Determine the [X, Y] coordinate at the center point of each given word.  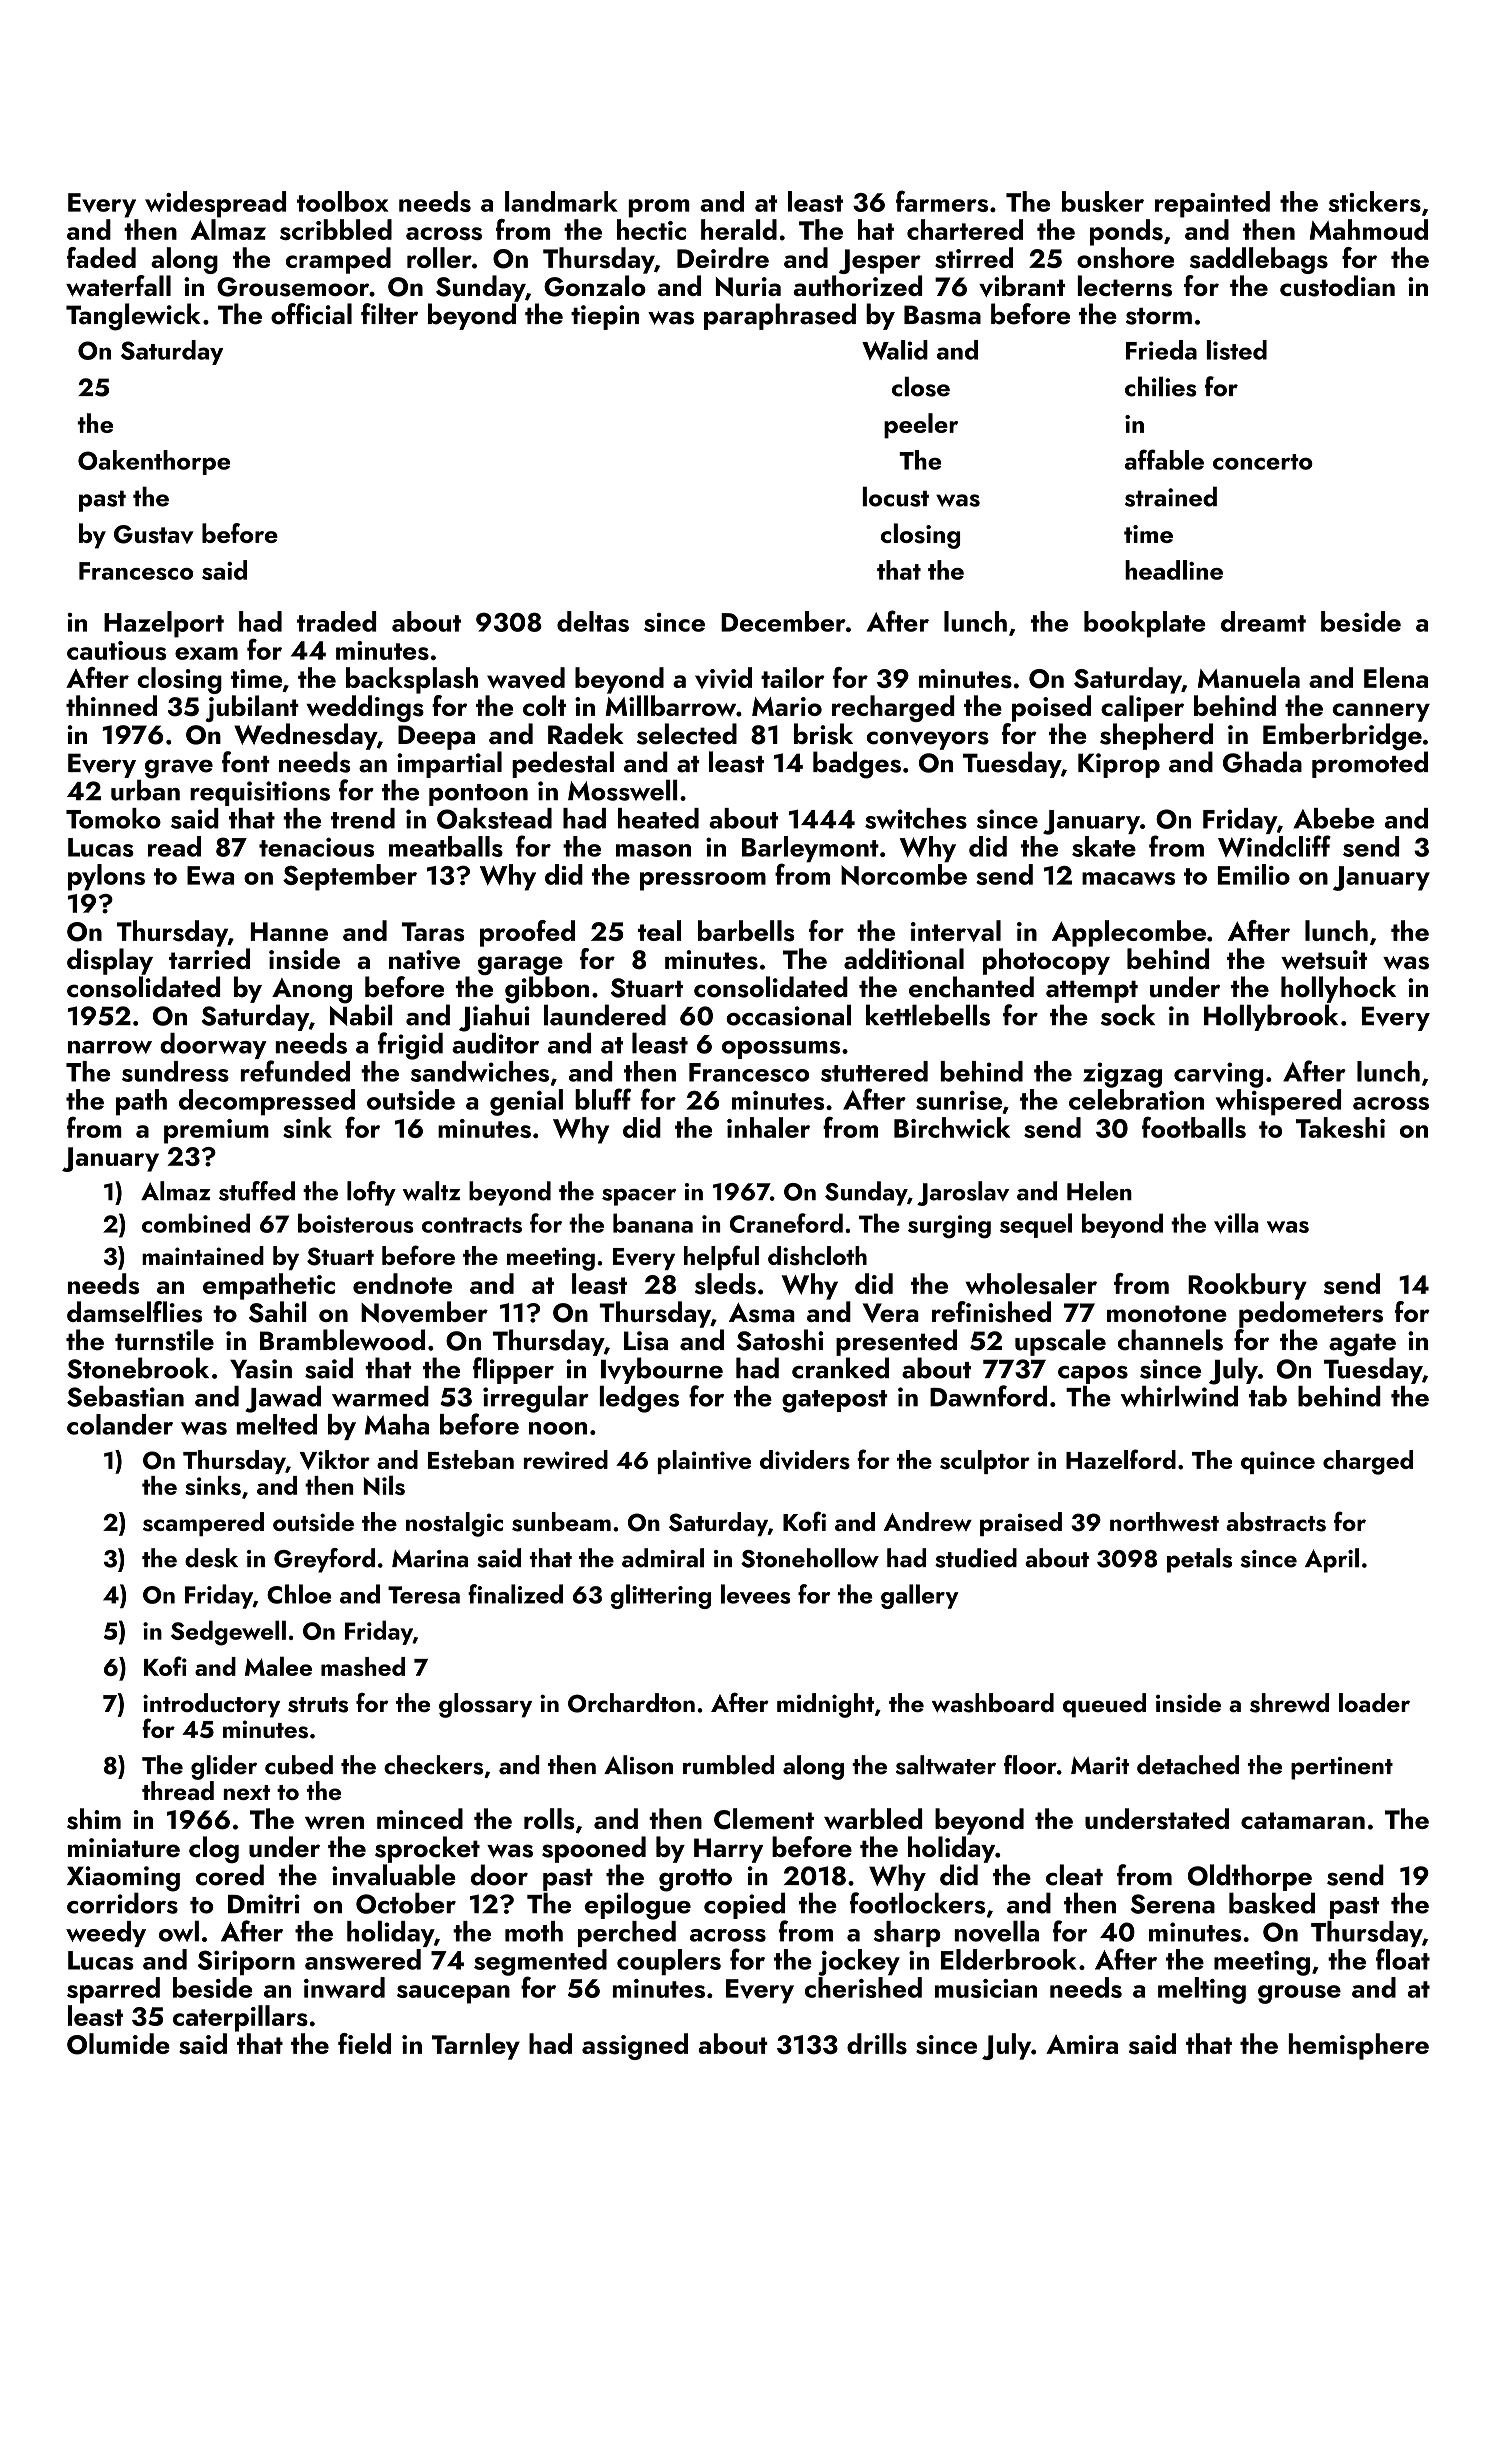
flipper [513, 1370]
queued [1104, 1705]
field [364, 2043]
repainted [1212, 204]
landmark [561, 201]
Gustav [154, 534]
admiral [663, 1558]
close [921, 386]
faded [101, 257]
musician [986, 1988]
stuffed [257, 1191]
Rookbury [1247, 1286]
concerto [1263, 462]
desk [211, 1558]
